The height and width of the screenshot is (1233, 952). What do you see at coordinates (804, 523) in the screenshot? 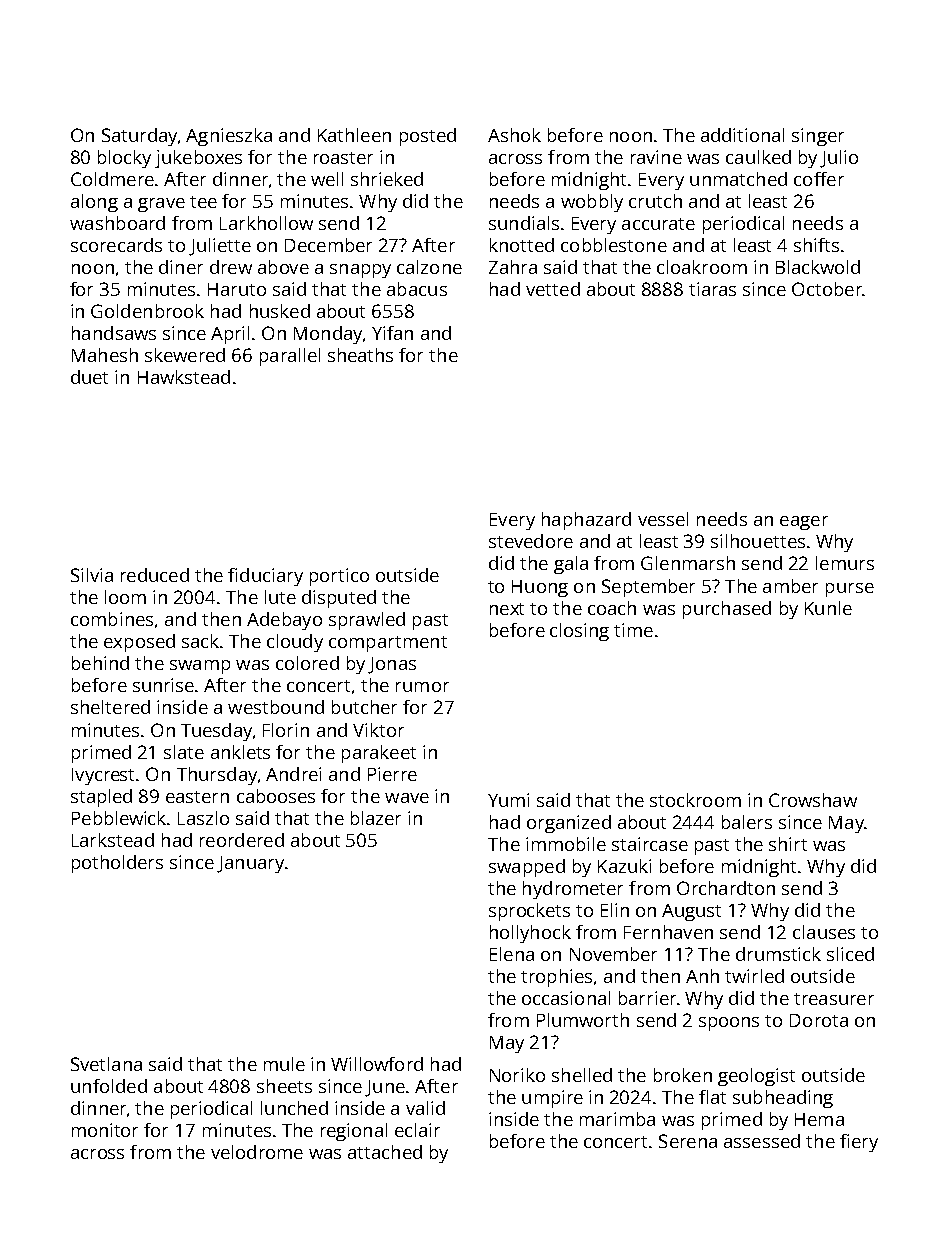
I see `eager` at bounding box center [804, 523].
